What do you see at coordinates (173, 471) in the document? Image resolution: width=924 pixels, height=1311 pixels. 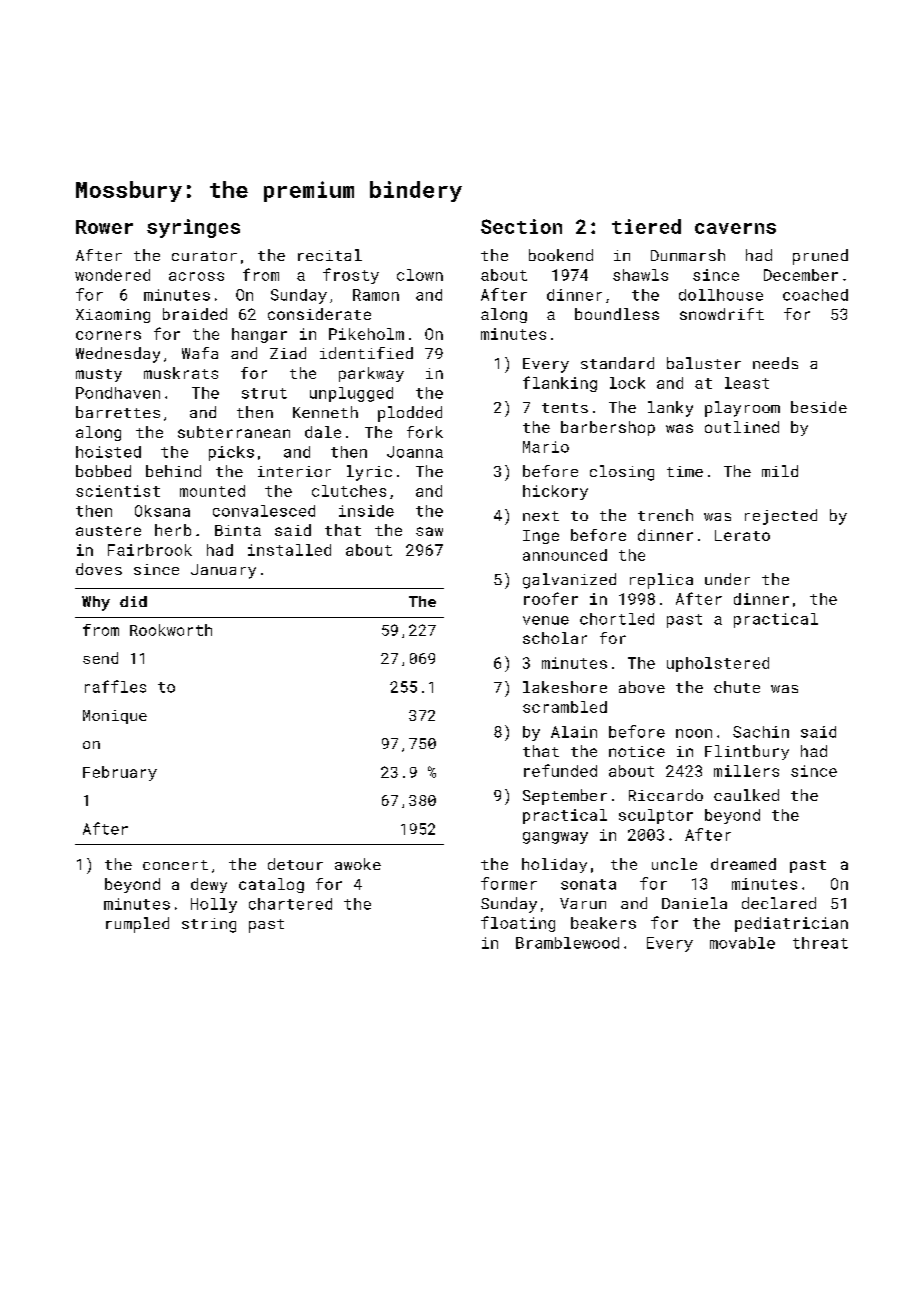 I see `behind` at bounding box center [173, 471].
